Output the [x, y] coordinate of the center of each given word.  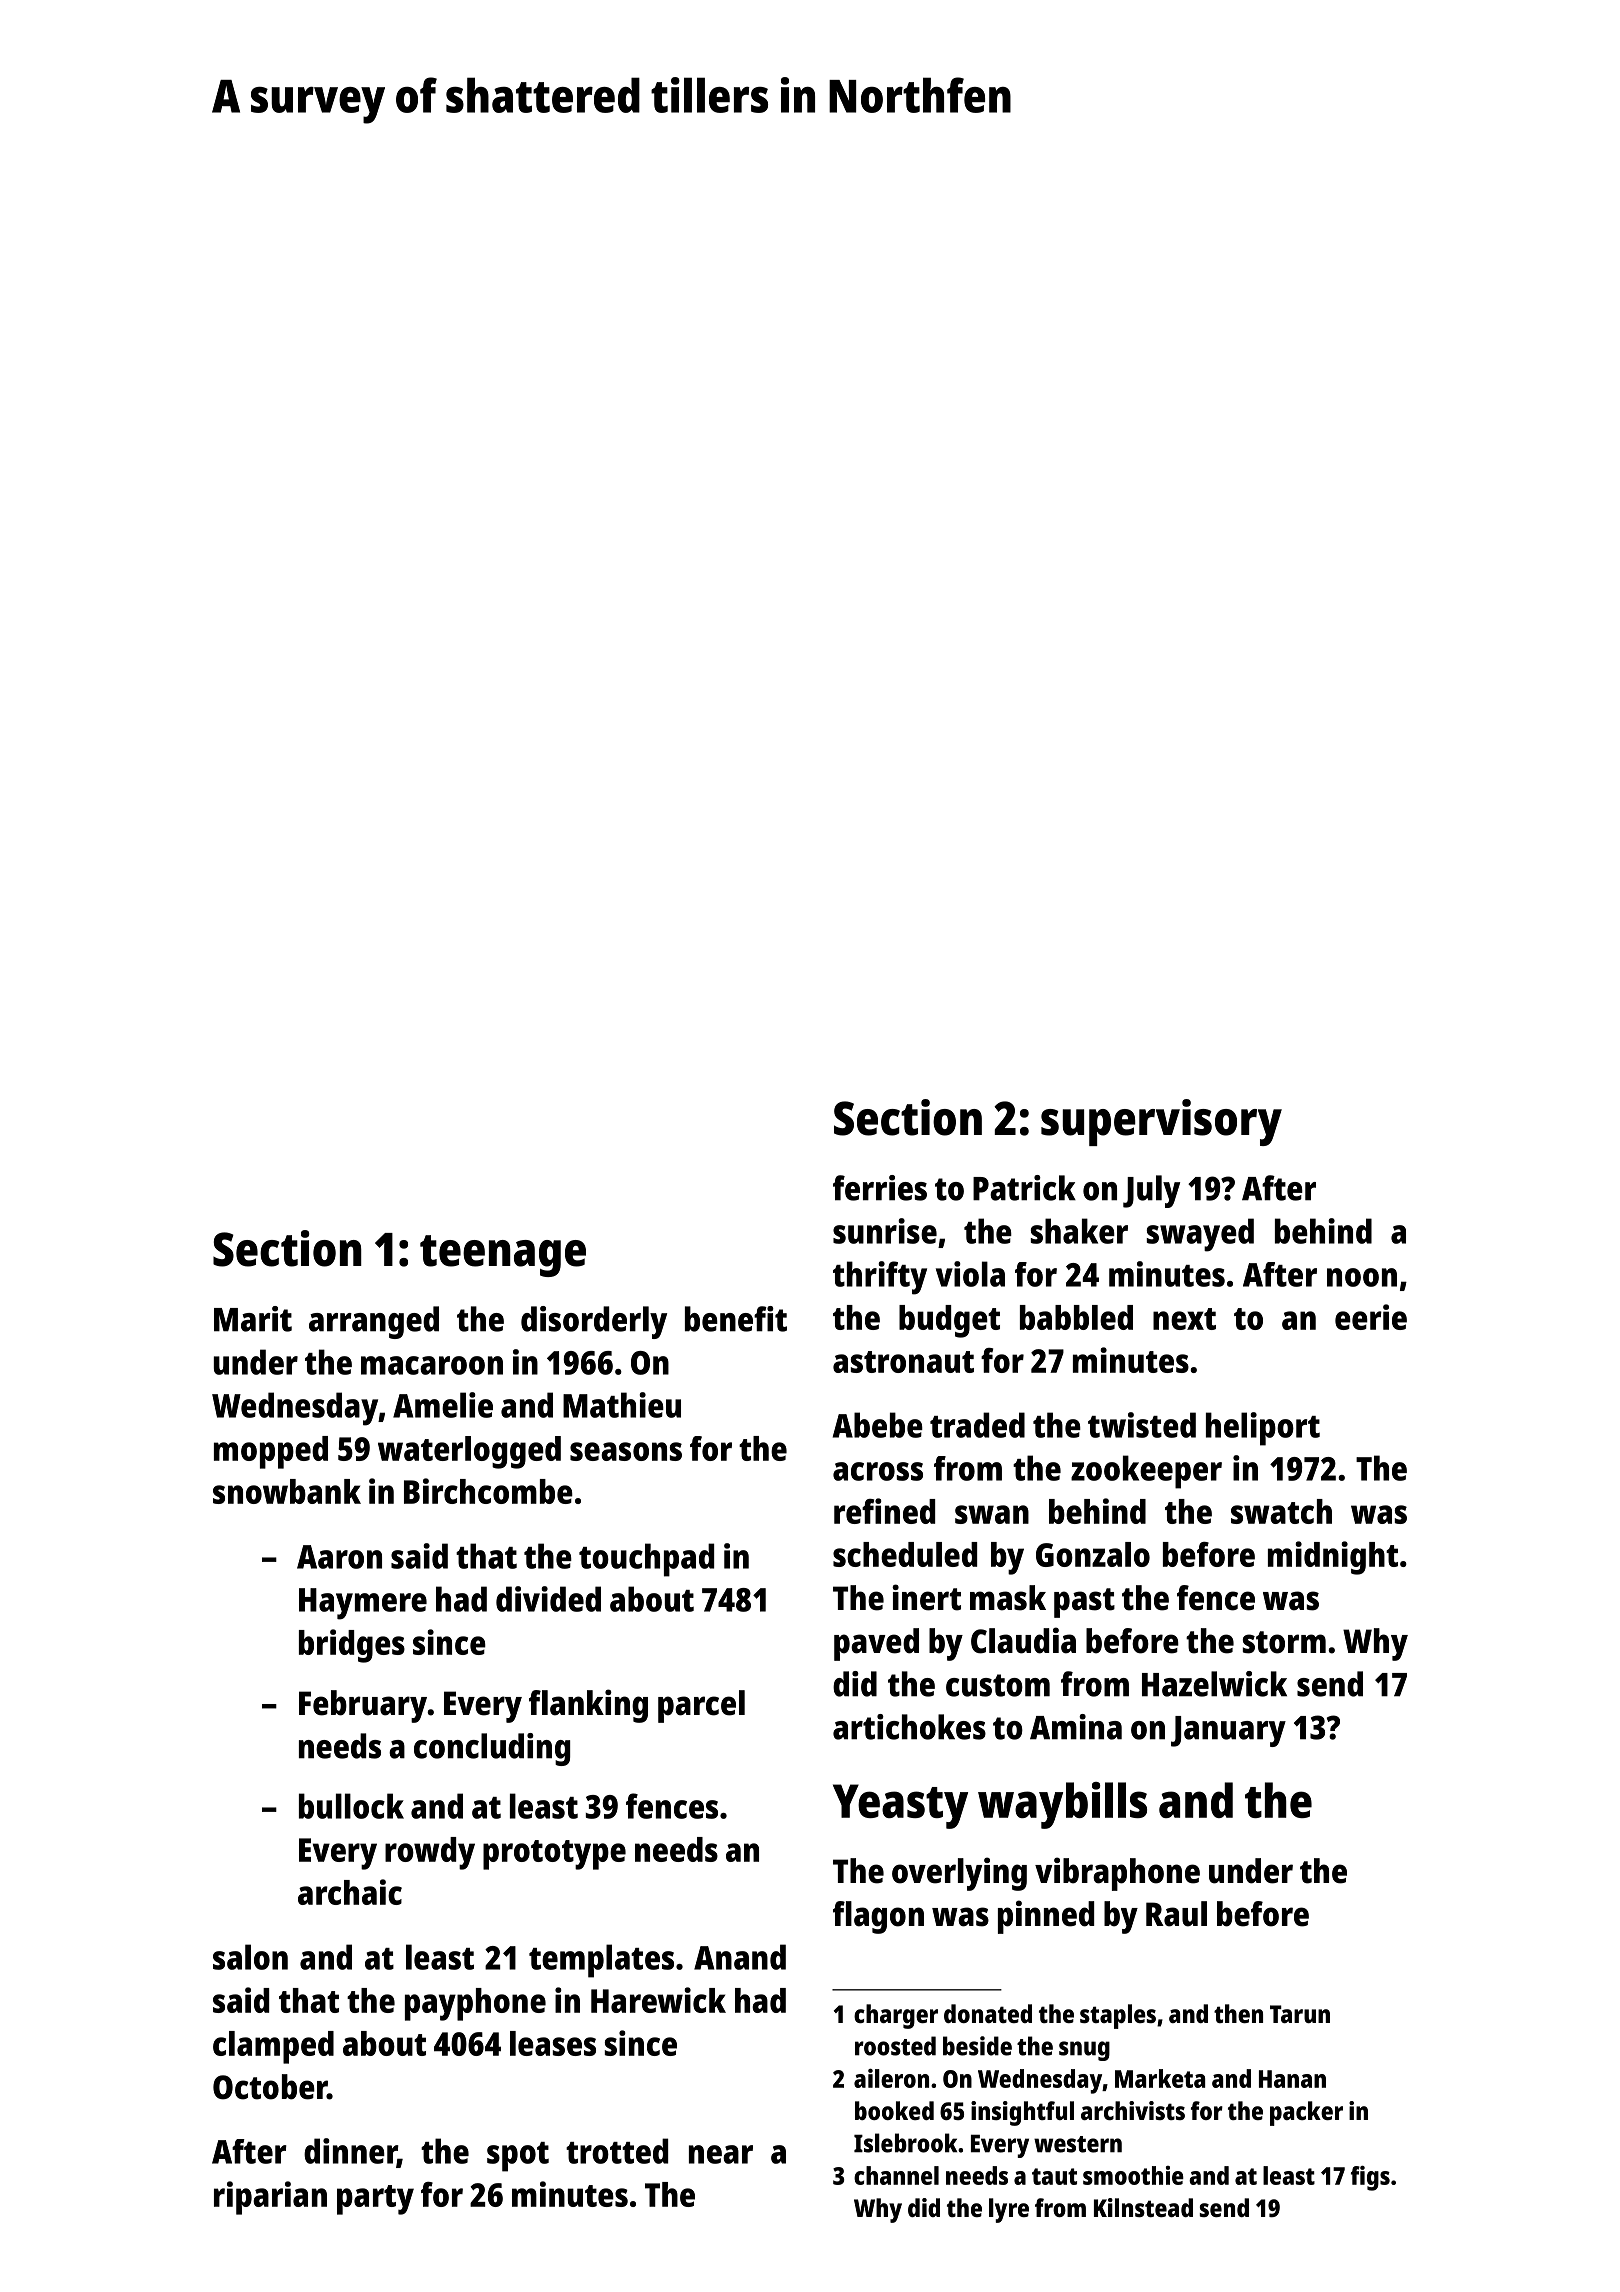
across [878, 1471]
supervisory [1161, 1122]
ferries [880, 1188]
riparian [270, 2198]
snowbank [287, 1491]
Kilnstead [1143, 2207]
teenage [503, 1256]
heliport [1263, 1429]
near [721, 2154]
